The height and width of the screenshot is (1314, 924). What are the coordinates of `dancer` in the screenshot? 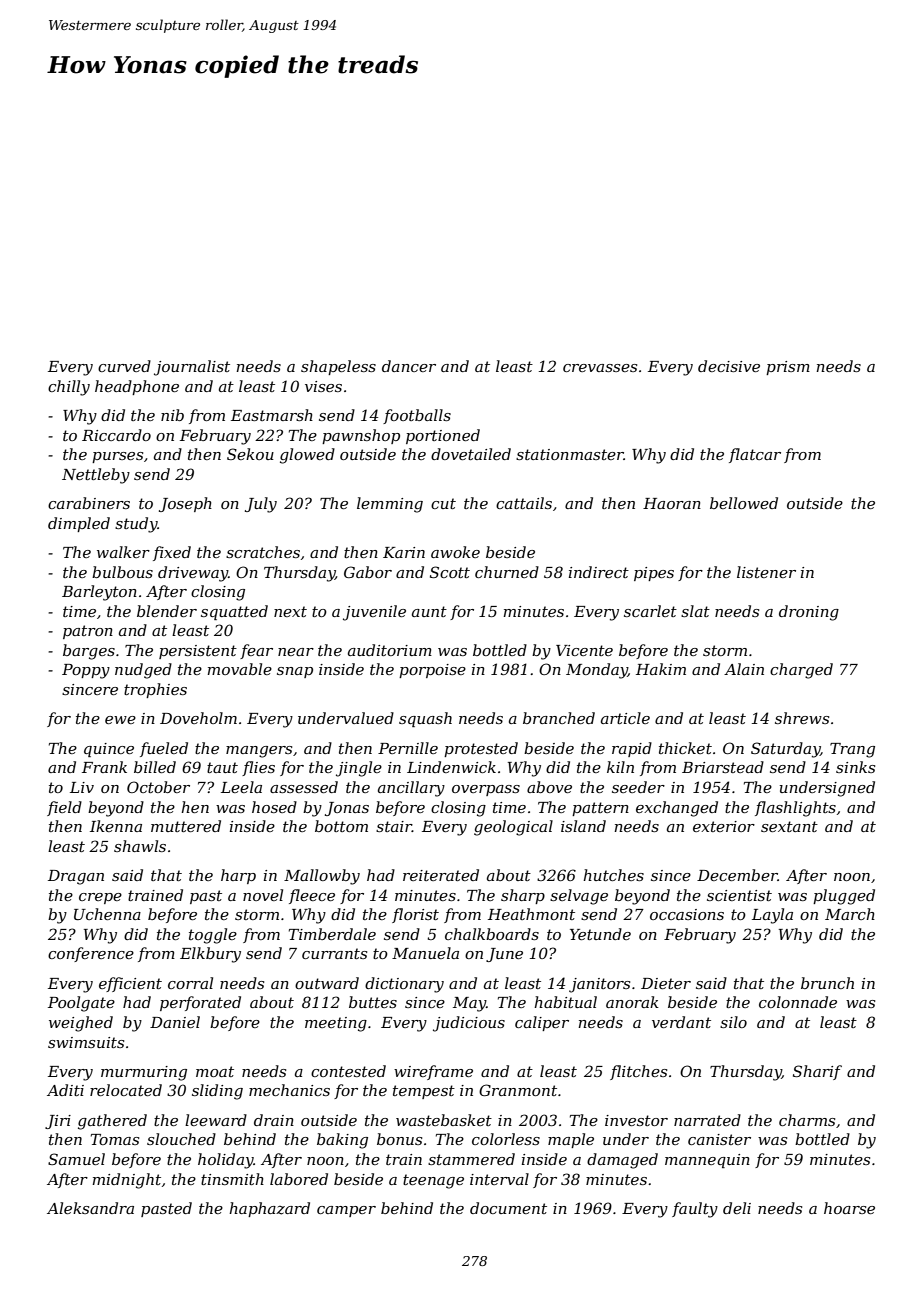 It's located at (409, 366).
